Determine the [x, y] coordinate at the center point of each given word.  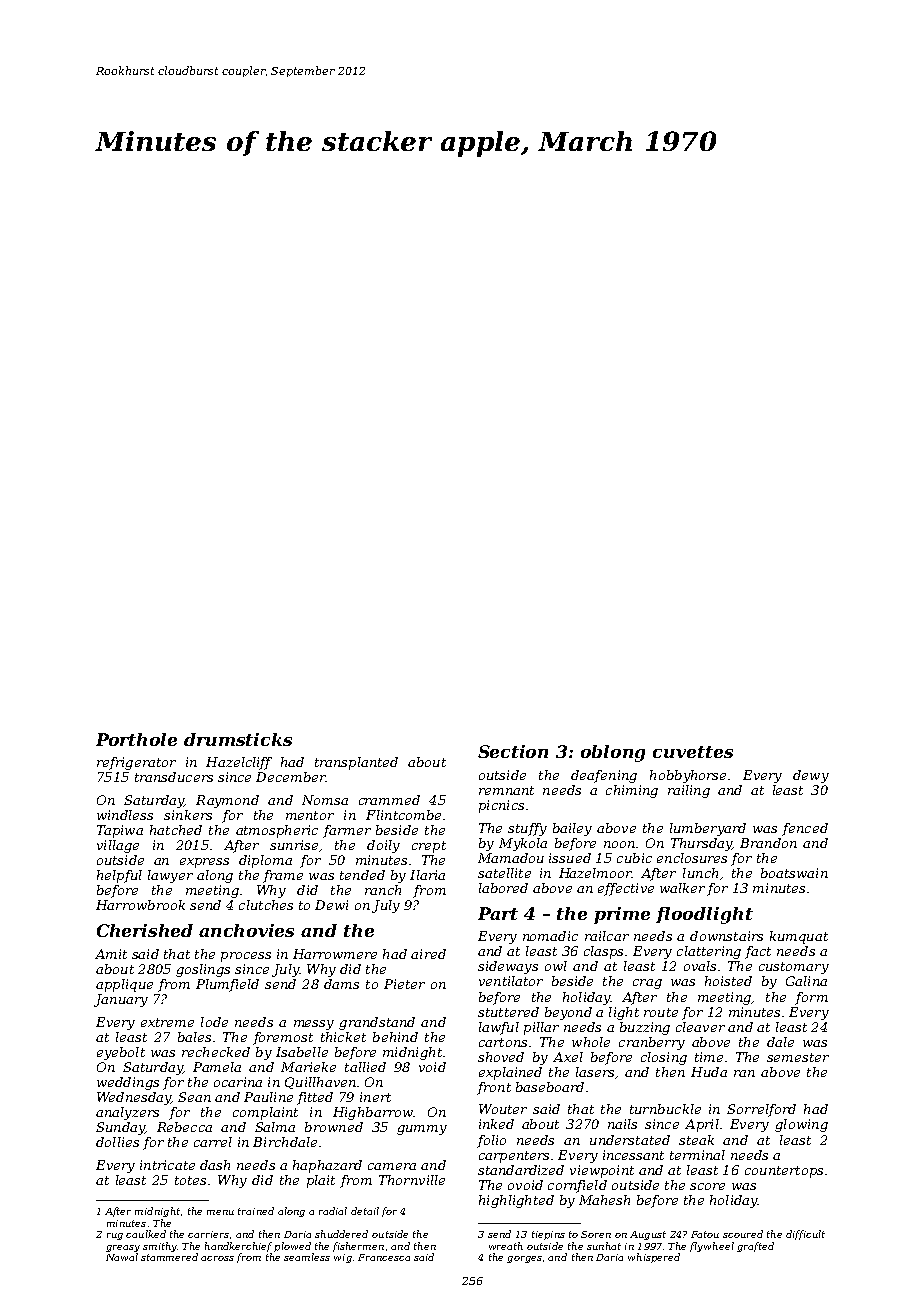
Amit [111, 954]
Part [498, 913]
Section [513, 751]
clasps [603, 952]
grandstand [377, 1023]
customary [794, 968]
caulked [146, 1234]
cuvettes [693, 752]
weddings [128, 1083]
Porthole [136, 739]
